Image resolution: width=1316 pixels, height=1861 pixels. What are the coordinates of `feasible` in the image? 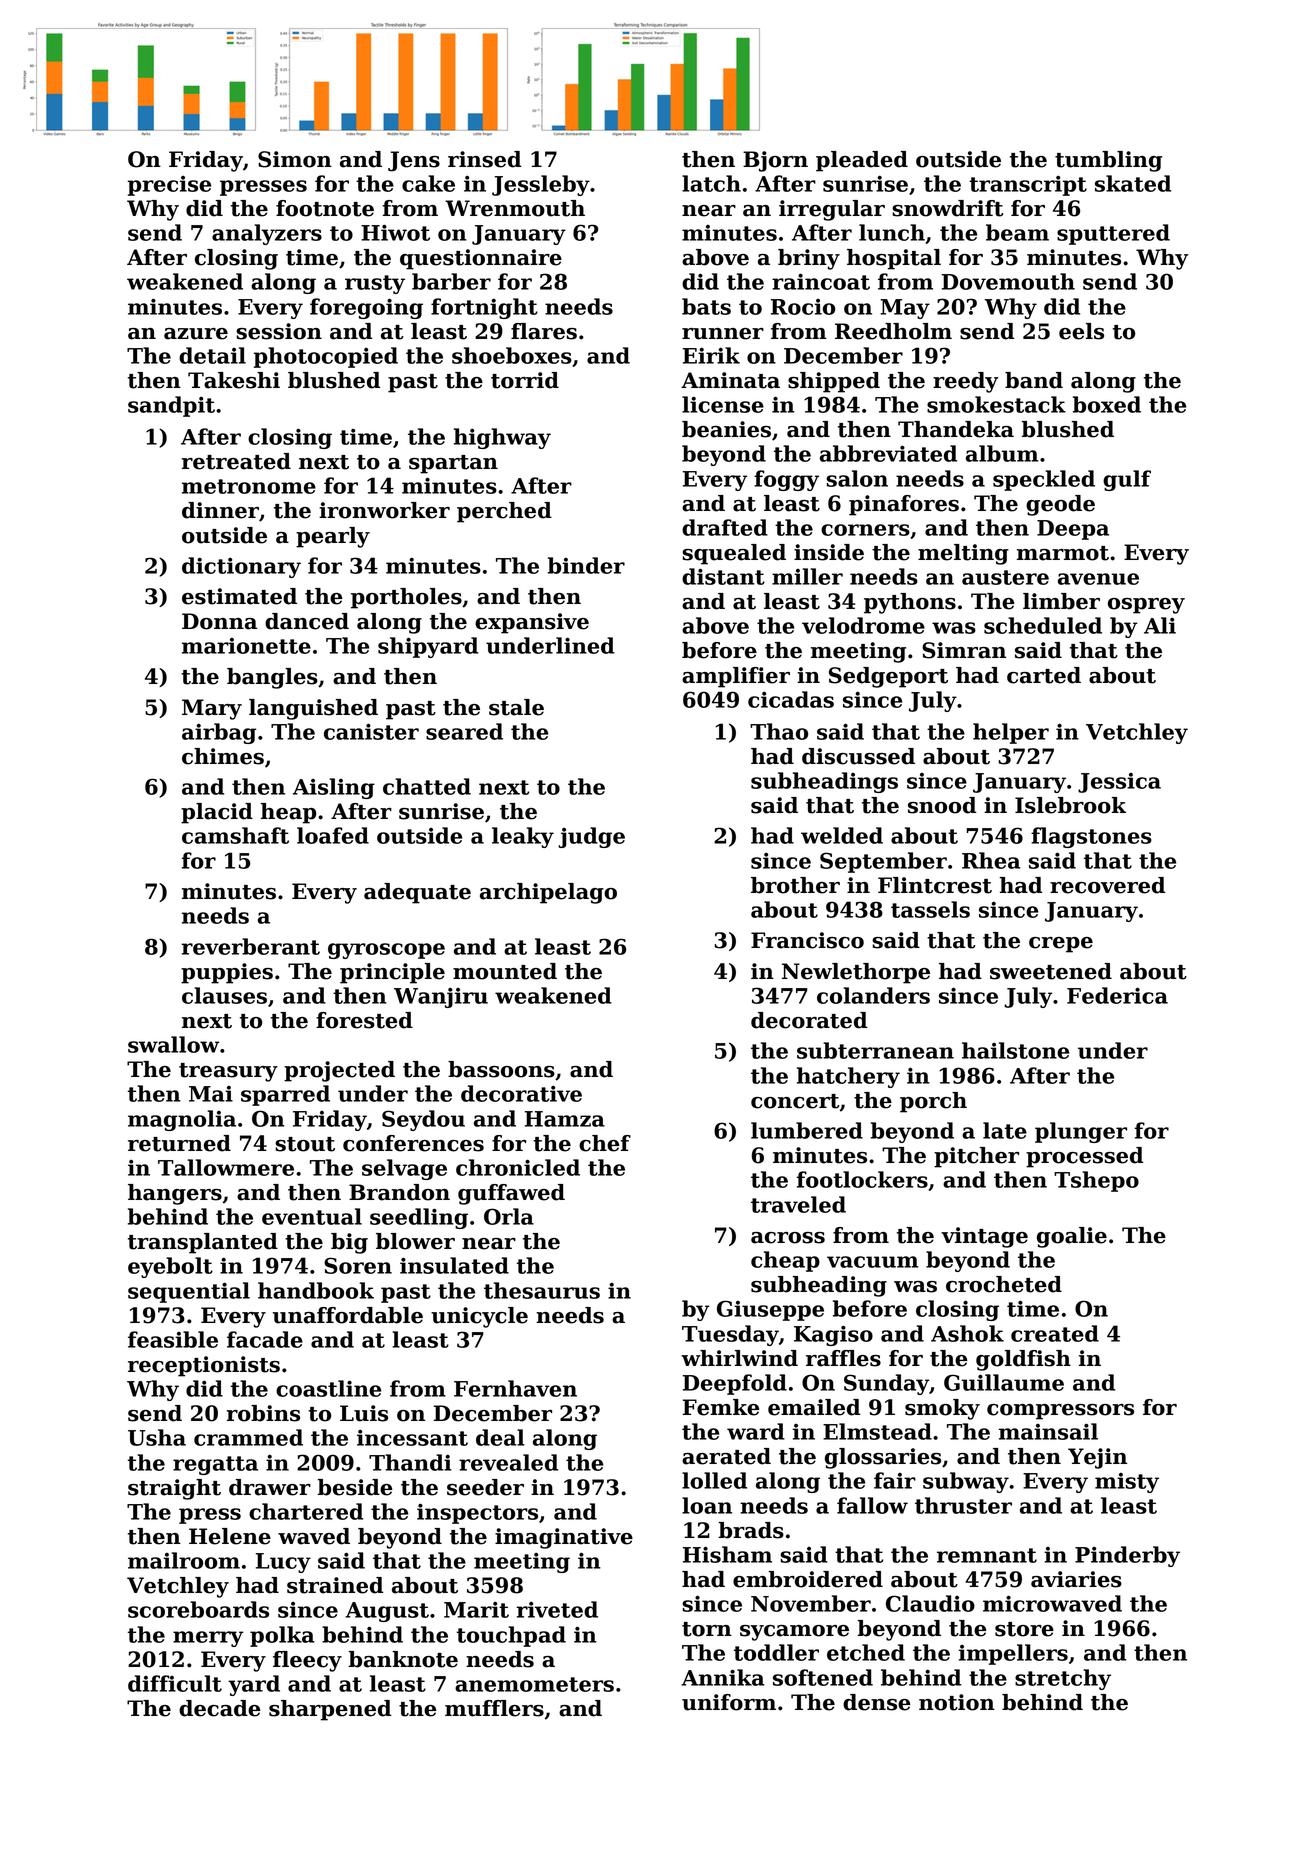 It's located at (173, 1339).
